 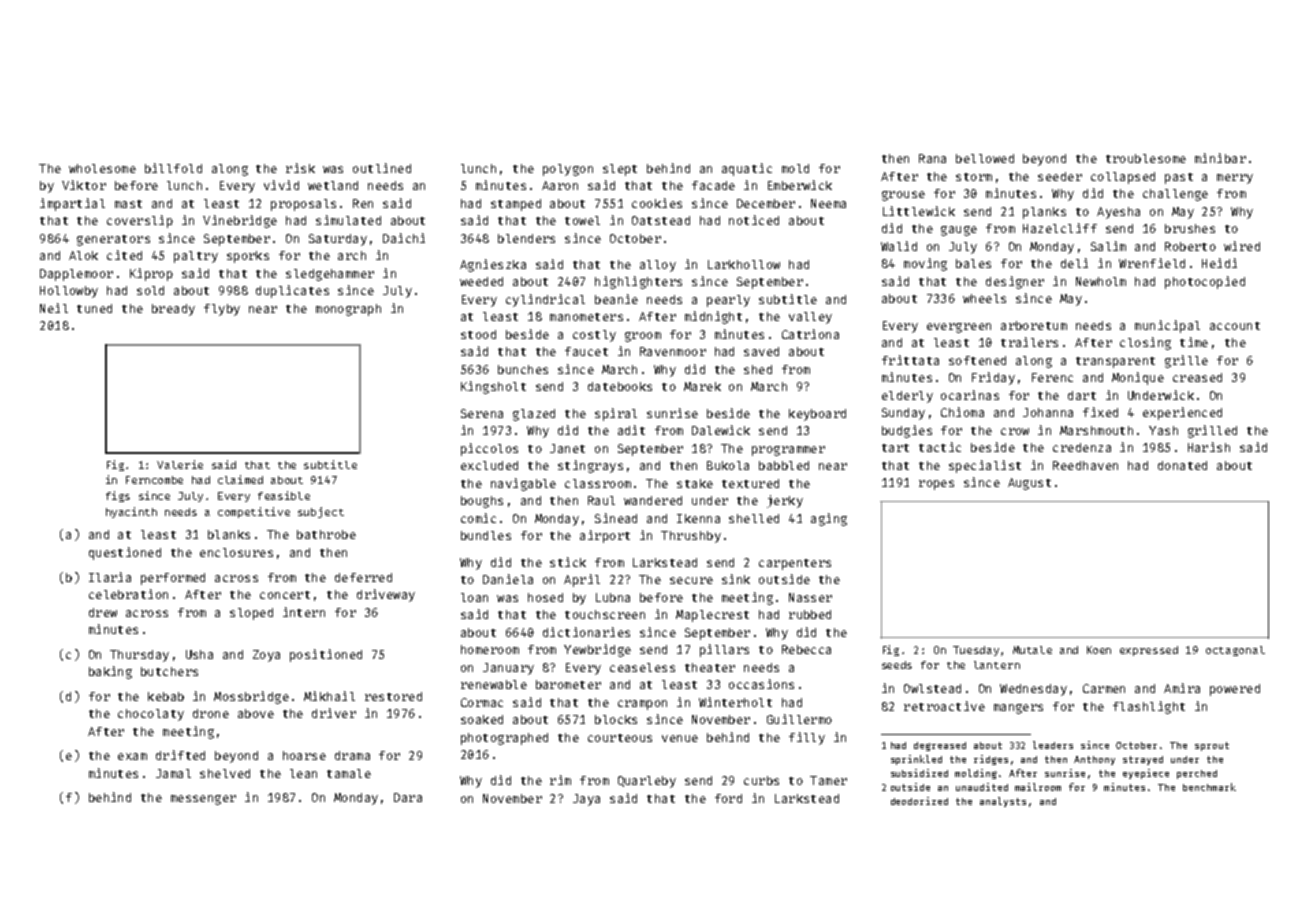 What do you see at coordinates (620, 170) in the page?
I see `slept` at bounding box center [620, 170].
